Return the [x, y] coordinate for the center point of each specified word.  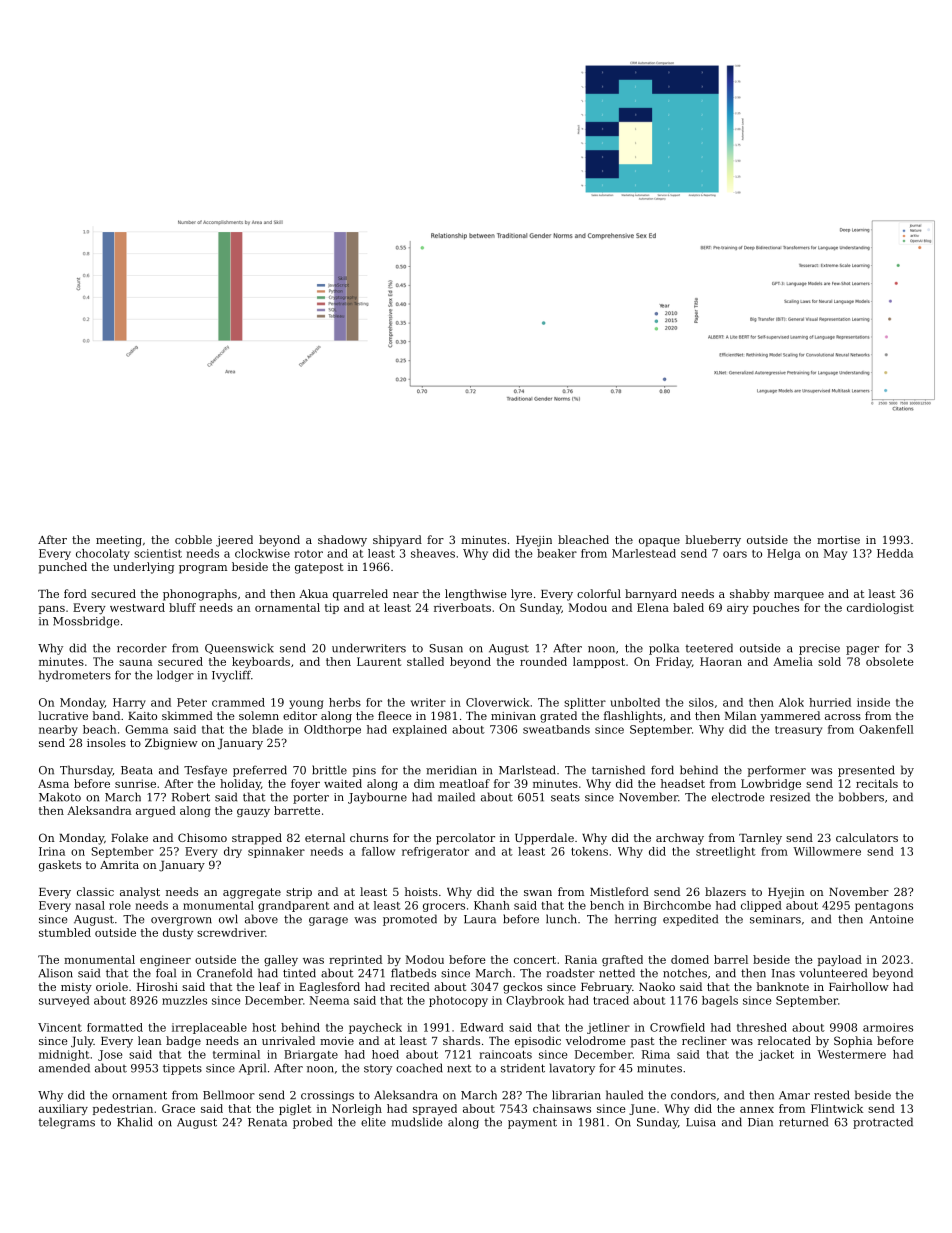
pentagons [884, 907]
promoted [410, 920]
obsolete [890, 661]
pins [364, 771]
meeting [119, 541]
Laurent [379, 661]
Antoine [891, 919]
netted [617, 973]
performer [776, 771]
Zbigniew [171, 744]
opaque [659, 542]
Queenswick [239, 648]
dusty [178, 933]
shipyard [397, 541]
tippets [182, 1069]
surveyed [64, 1001]
